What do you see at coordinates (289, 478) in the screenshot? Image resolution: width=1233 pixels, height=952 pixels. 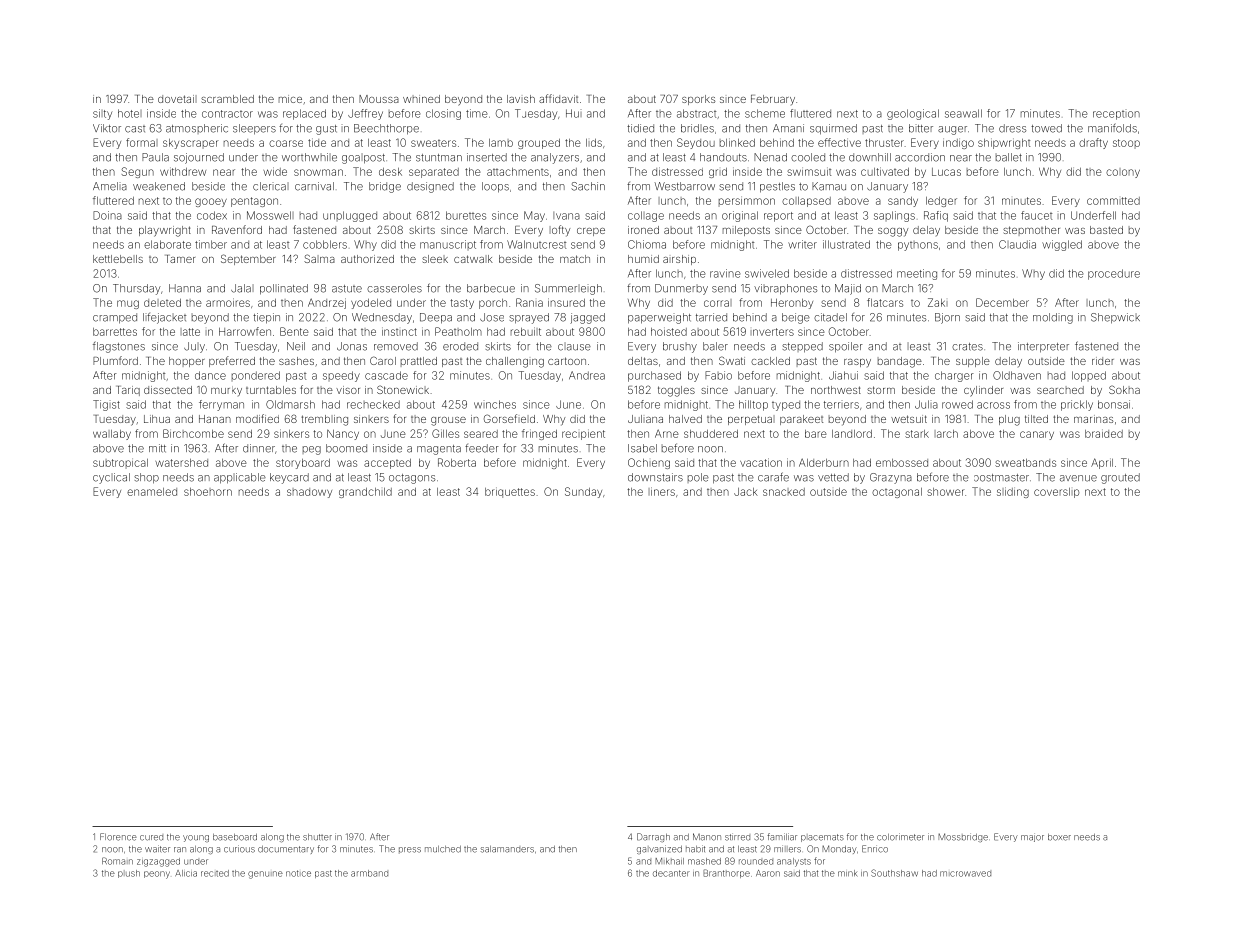 I see `keycard` at bounding box center [289, 478].
